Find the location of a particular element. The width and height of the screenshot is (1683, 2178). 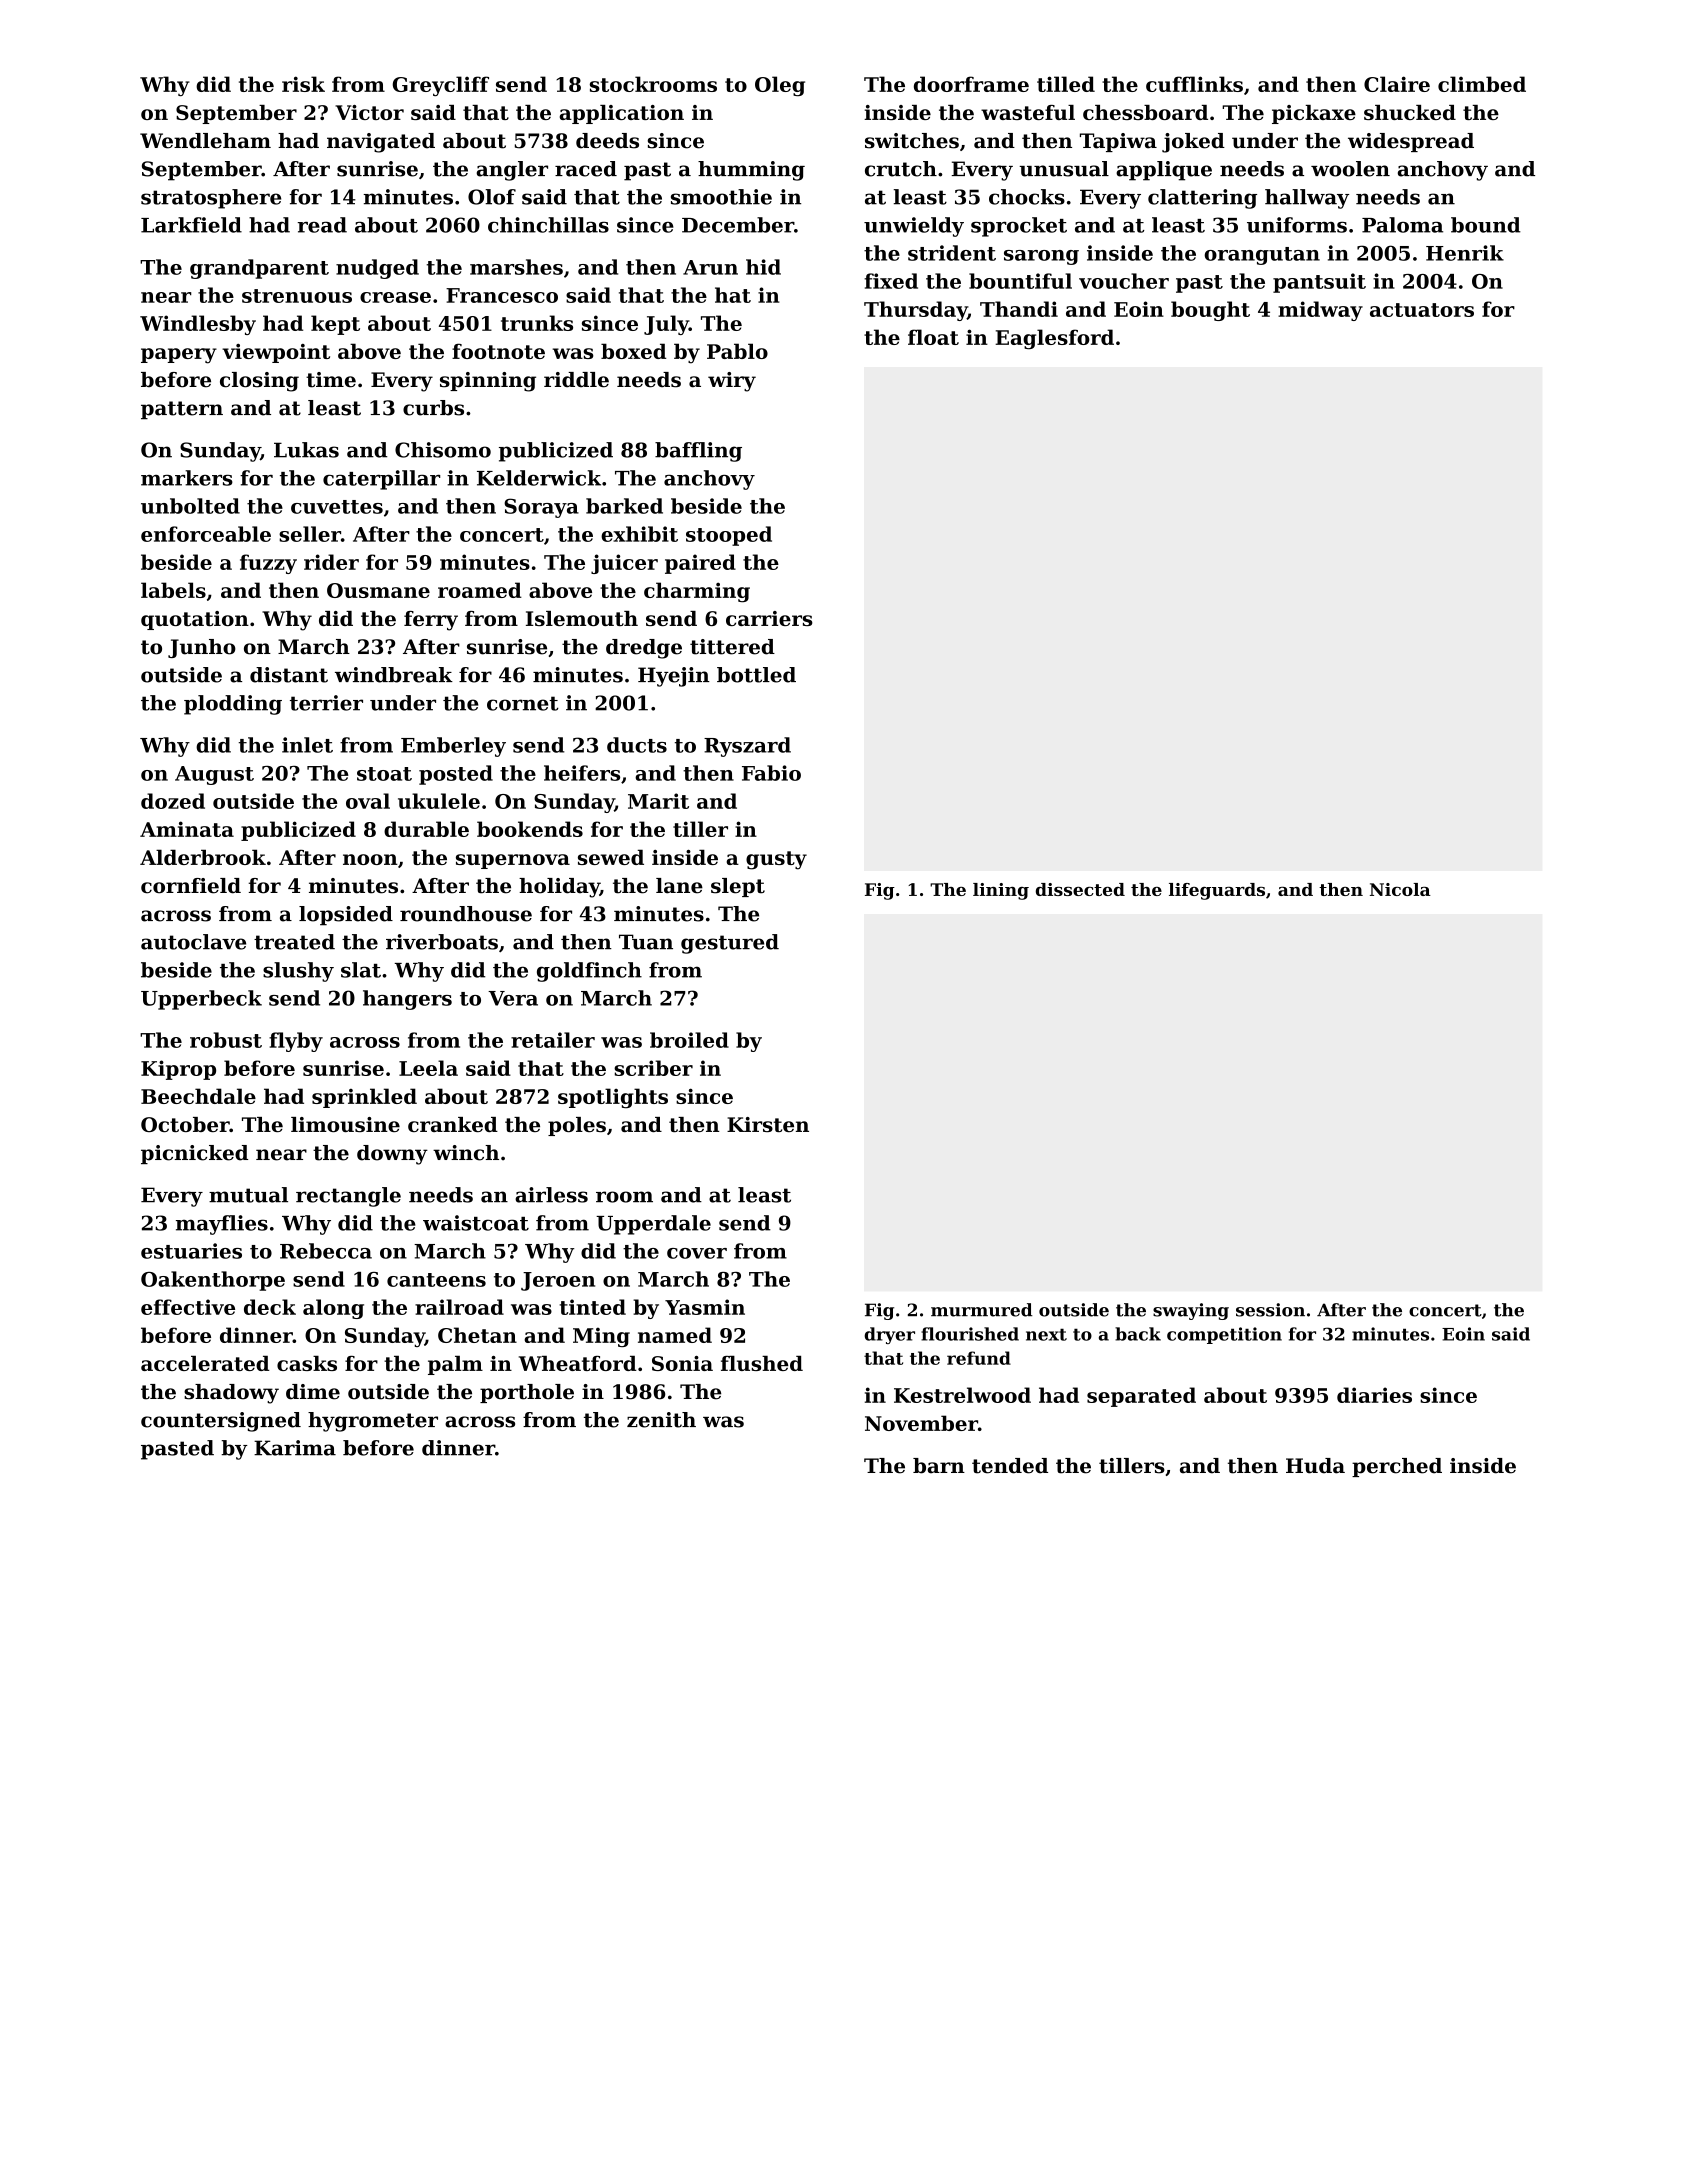

zenith is located at coordinates (661, 1420).
